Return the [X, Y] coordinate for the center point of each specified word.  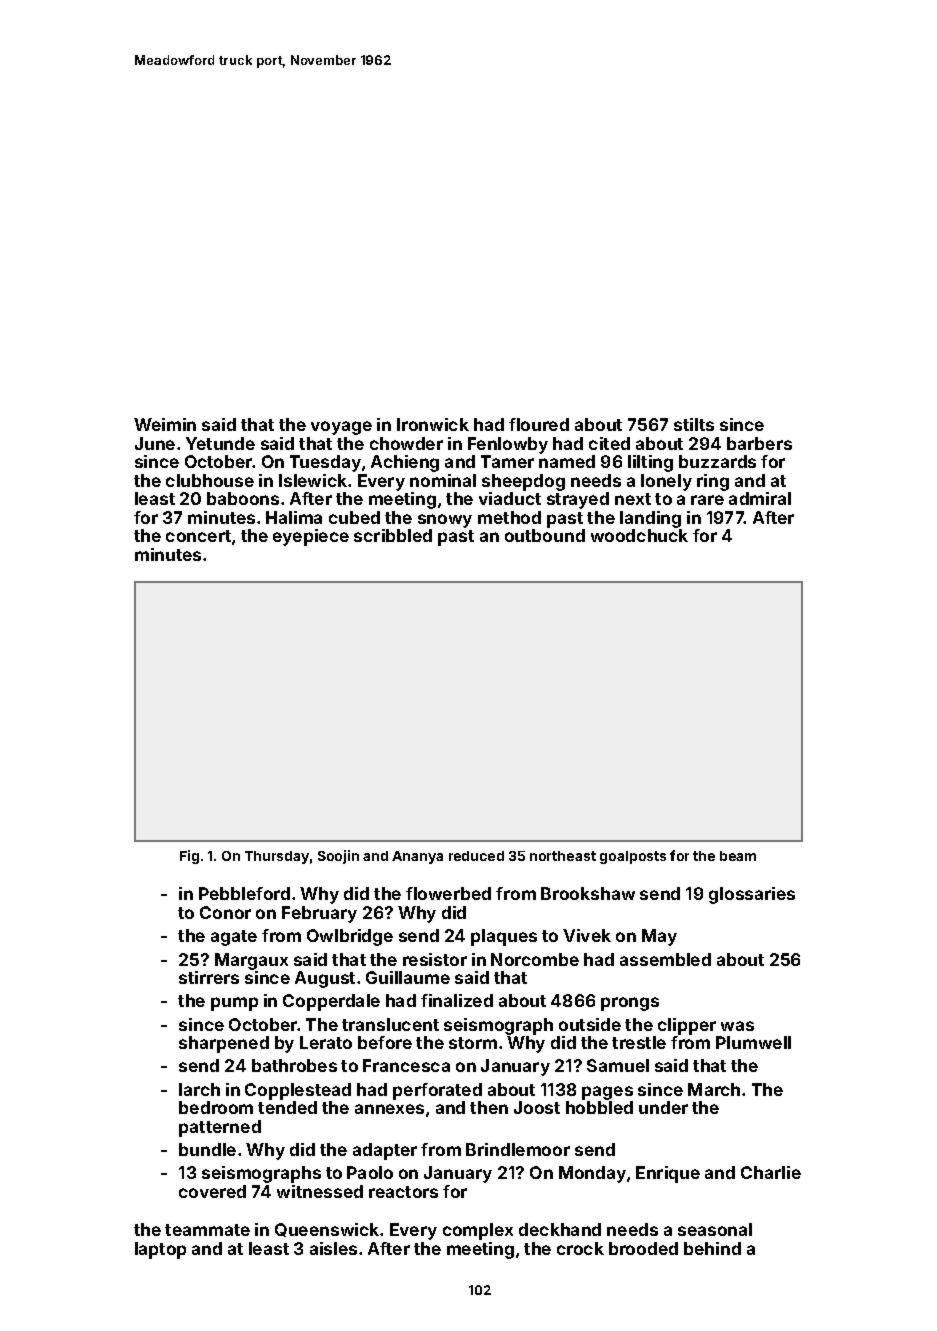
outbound [545, 535]
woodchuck [639, 535]
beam [738, 856]
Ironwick [433, 424]
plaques [504, 937]
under [663, 1107]
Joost [537, 1107]
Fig [189, 857]
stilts [694, 424]
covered [212, 1191]
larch [199, 1089]
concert [198, 536]
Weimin [165, 424]
